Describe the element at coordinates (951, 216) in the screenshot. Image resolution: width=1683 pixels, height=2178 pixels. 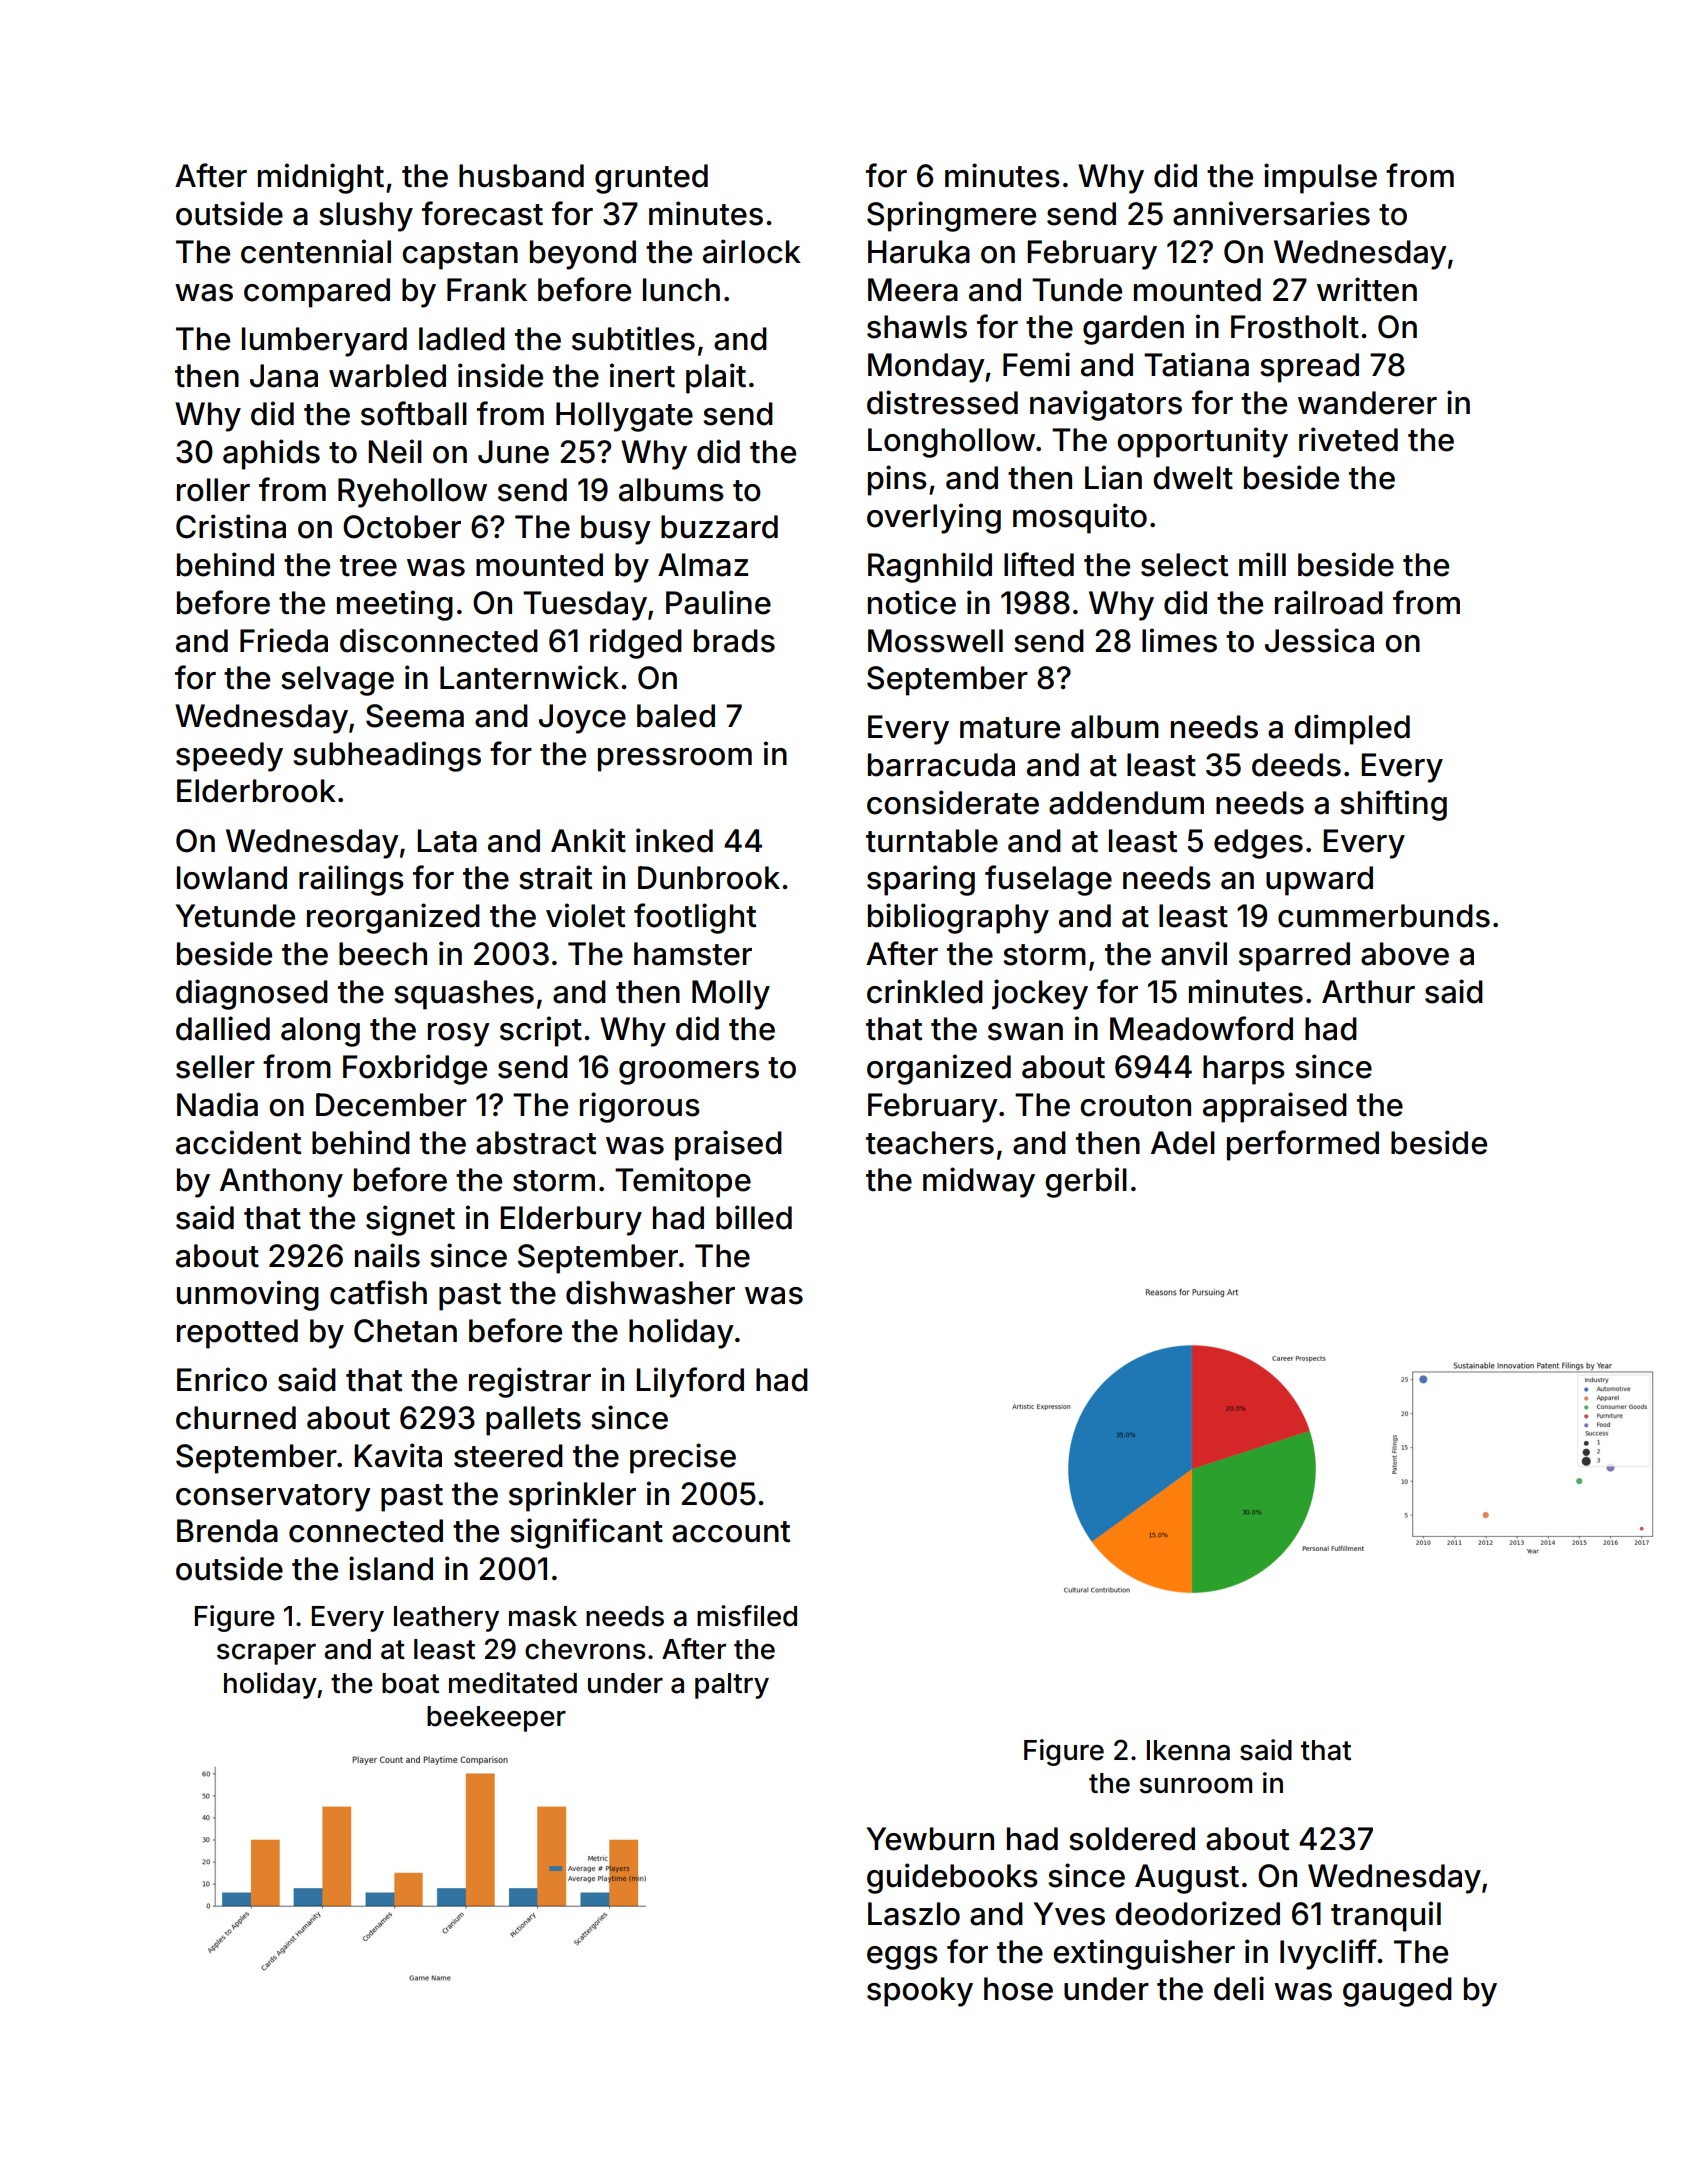
I see `Springmere` at that location.
